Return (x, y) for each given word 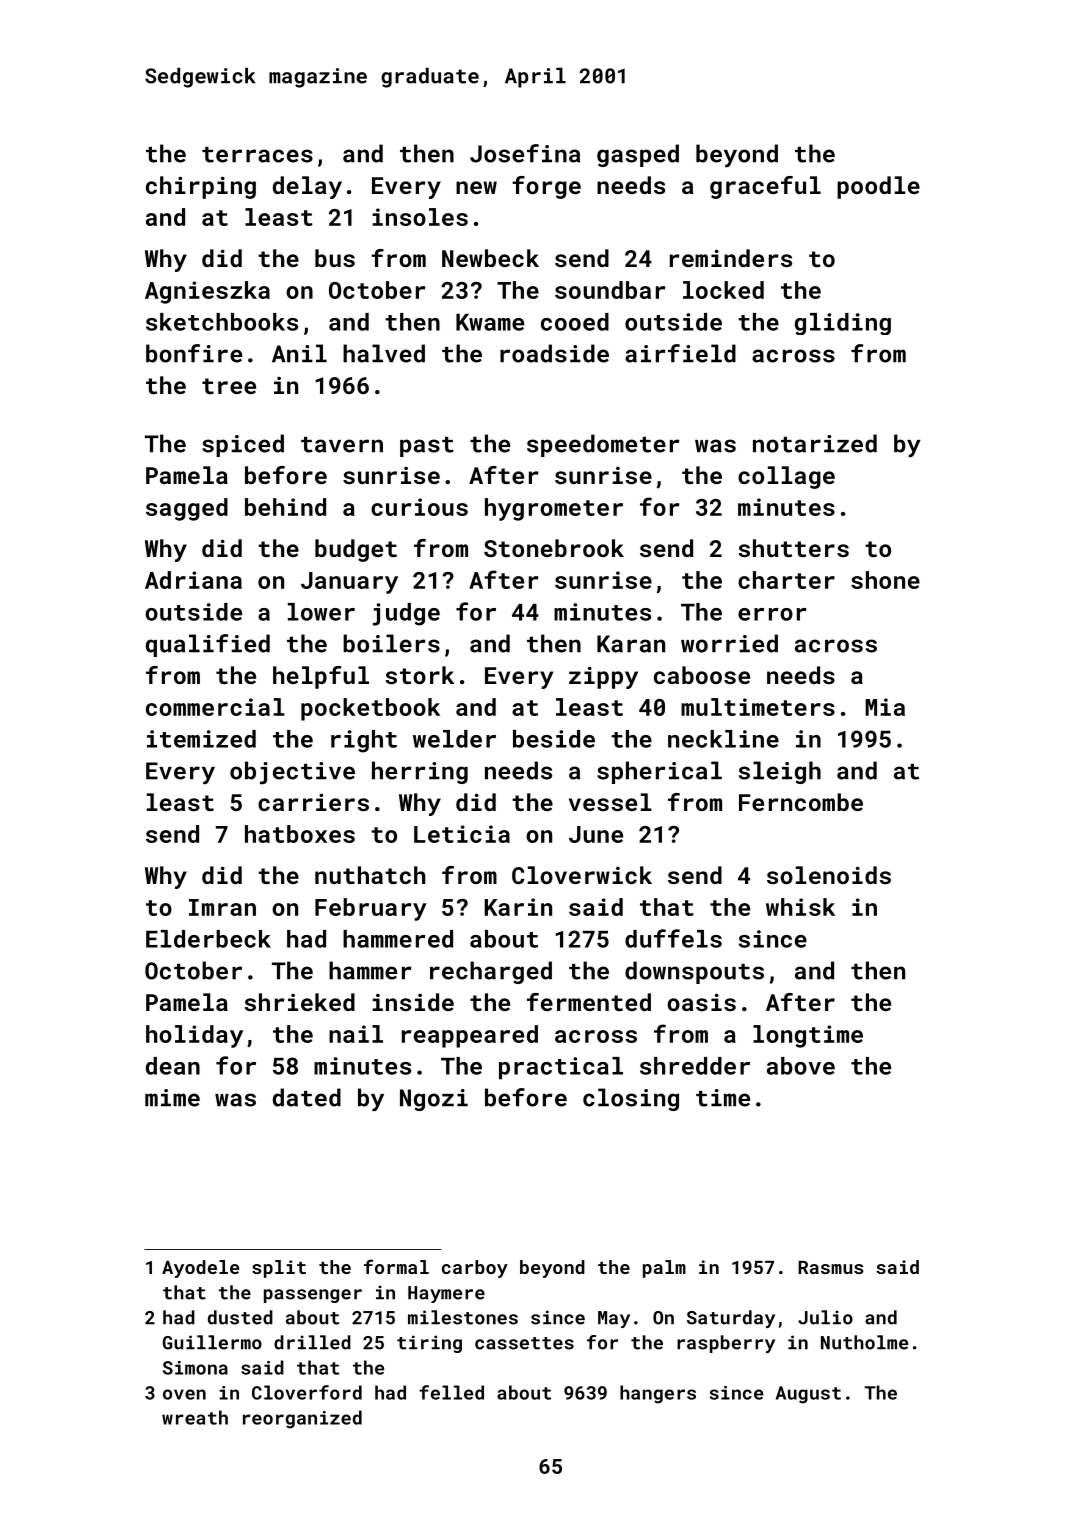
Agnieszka (207, 292)
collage (786, 477)
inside (413, 1002)
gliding (843, 324)
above (801, 1066)
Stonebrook (554, 548)
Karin (518, 907)
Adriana (193, 580)
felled (451, 1392)
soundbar (610, 290)
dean (173, 1066)
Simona (195, 1368)
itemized (201, 739)
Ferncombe (801, 802)
